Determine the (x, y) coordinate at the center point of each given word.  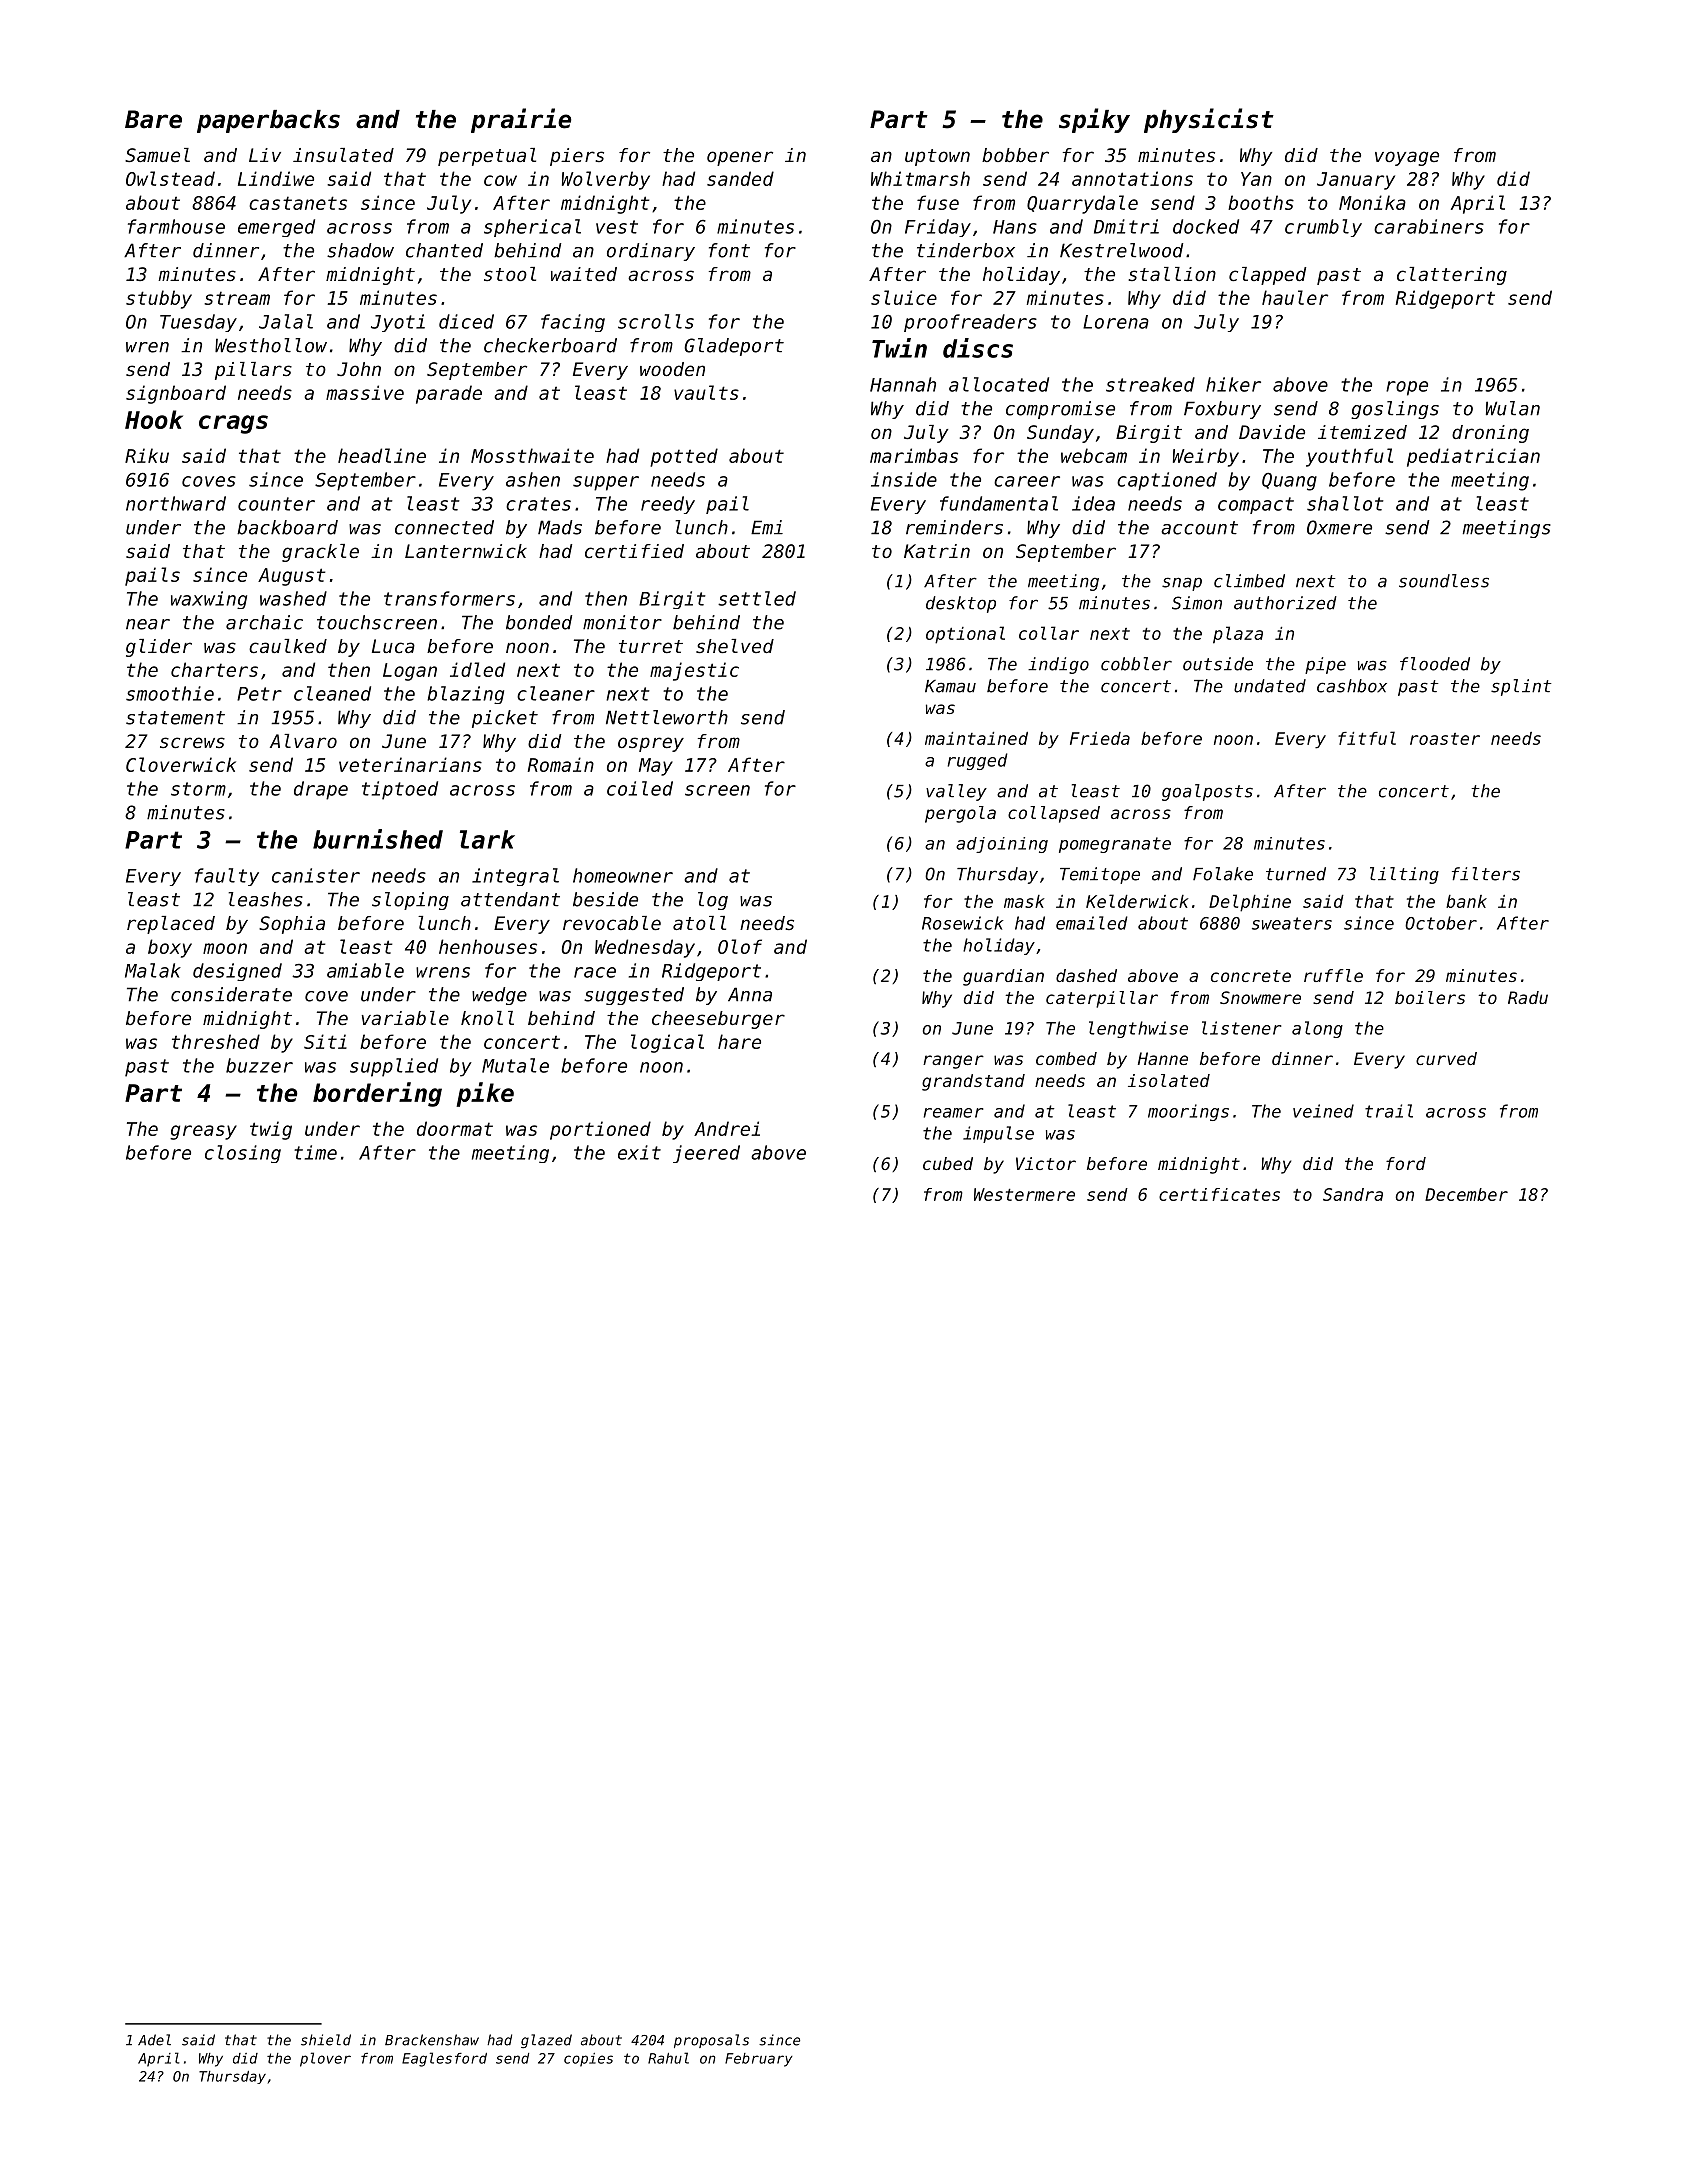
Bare (153, 119)
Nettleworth (667, 717)
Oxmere (1339, 527)
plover (325, 2059)
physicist (1209, 120)
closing (243, 1154)
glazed (546, 2041)
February (759, 2060)
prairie (521, 120)
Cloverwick (181, 764)
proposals (711, 2041)
